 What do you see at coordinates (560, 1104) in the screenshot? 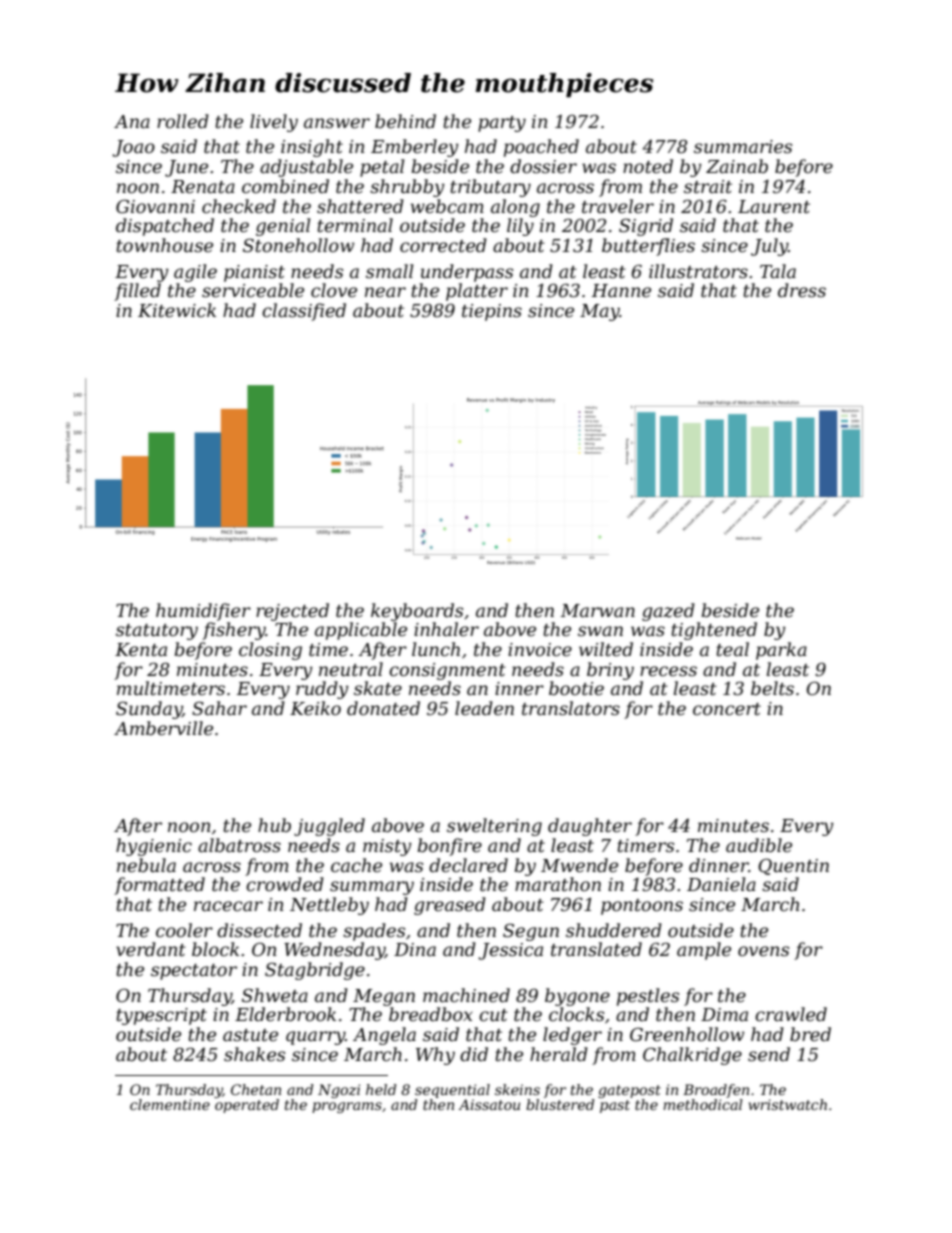
I see `blustered` at bounding box center [560, 1104].
